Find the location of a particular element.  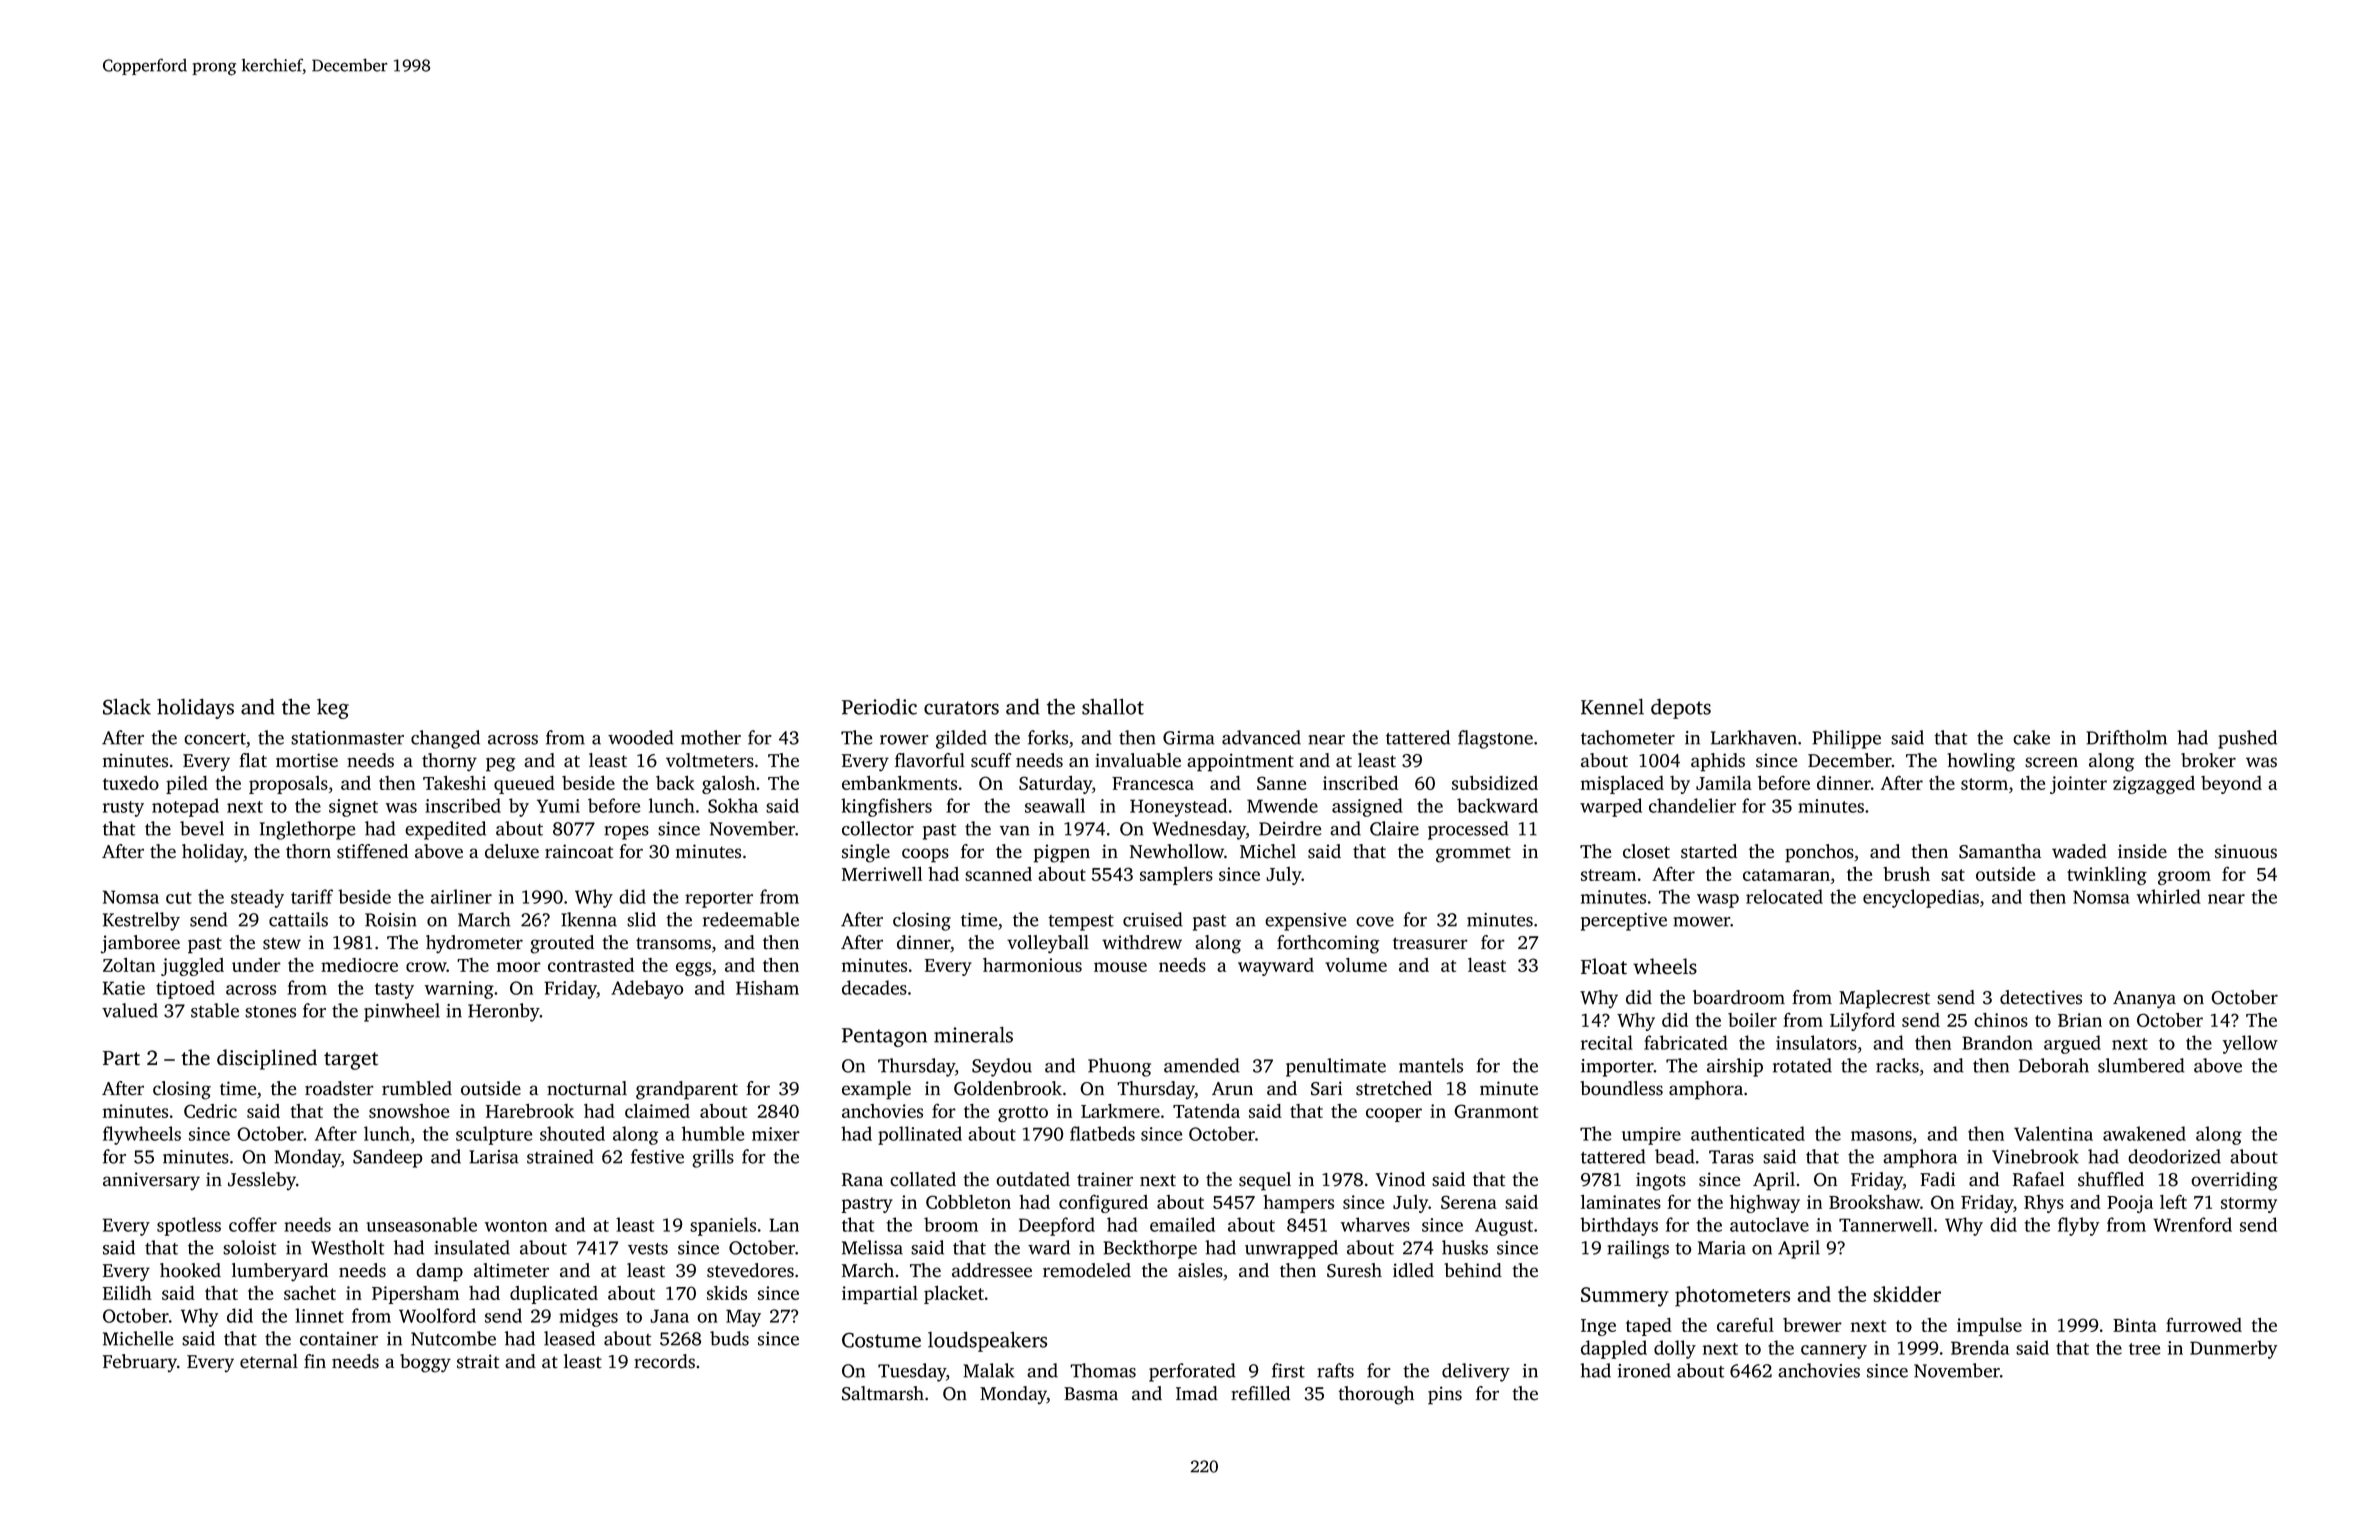

decades is located at coordinates (874, 987).
